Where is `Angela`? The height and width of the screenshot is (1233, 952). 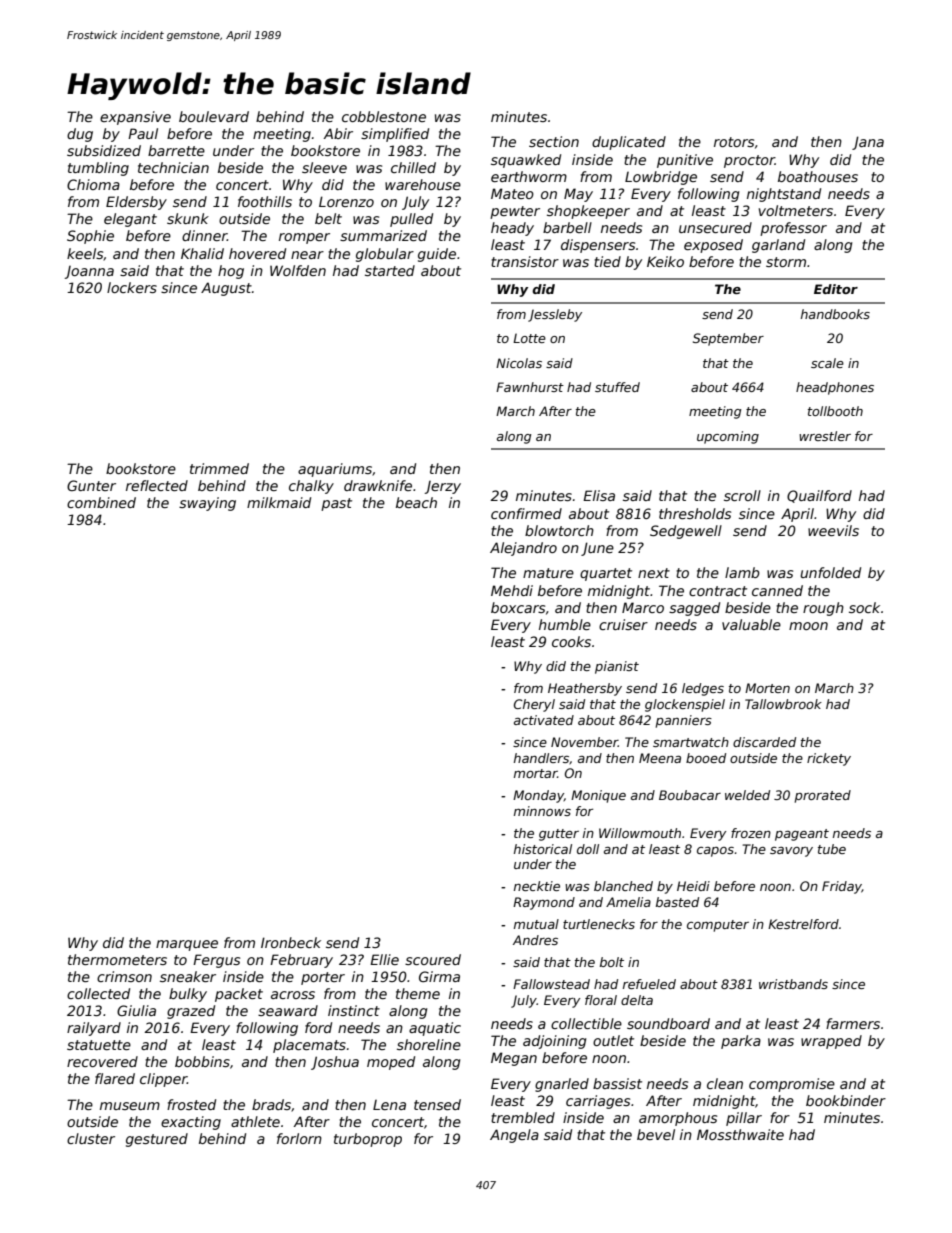
Angela is located at coordinates (514, 1136).
